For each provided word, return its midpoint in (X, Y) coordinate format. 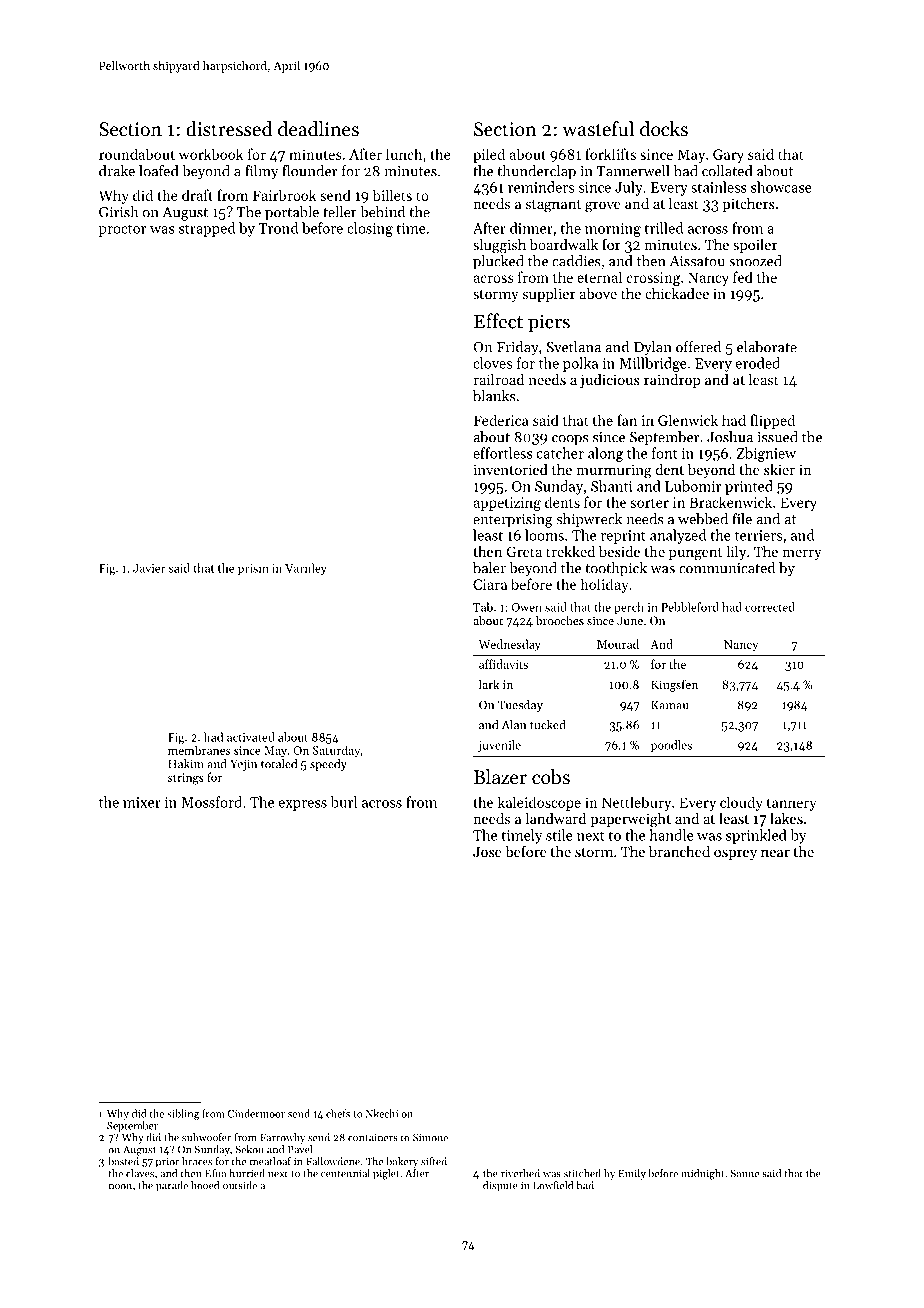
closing (370, 229)
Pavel (300, 1149)
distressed (229, 129)
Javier (149, 568)
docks (664, 129)
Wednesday (509, 645)
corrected (770, 607)
